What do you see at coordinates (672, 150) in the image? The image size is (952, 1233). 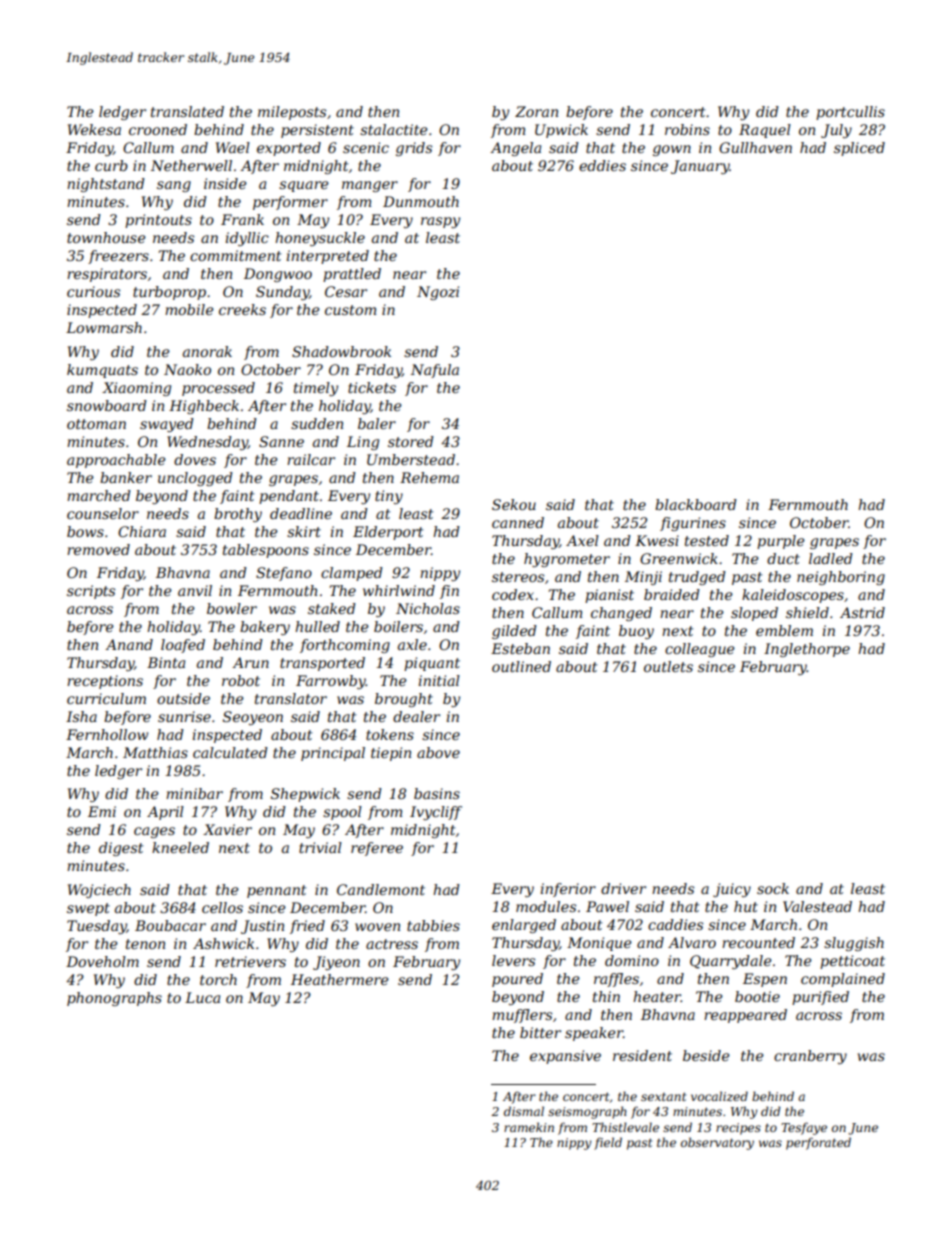 I see `gown` at bounding box center [672, 150].
